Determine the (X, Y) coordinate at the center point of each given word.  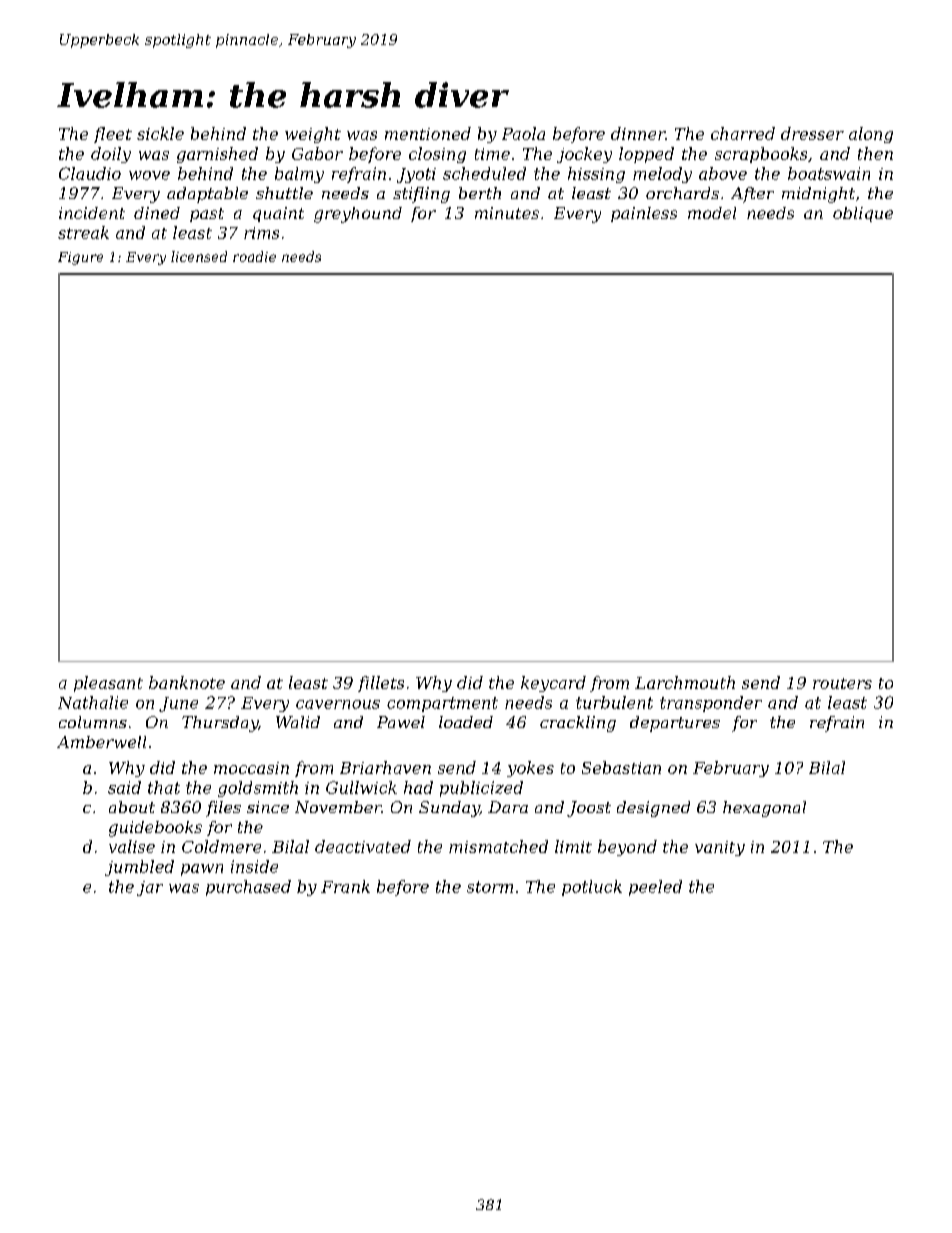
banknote (187, 682)
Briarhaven (385, 767)
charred (743, 133)
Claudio (90, 173)
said (124, 787)
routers (842, 683)
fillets (381, 684)
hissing (596, 175)
